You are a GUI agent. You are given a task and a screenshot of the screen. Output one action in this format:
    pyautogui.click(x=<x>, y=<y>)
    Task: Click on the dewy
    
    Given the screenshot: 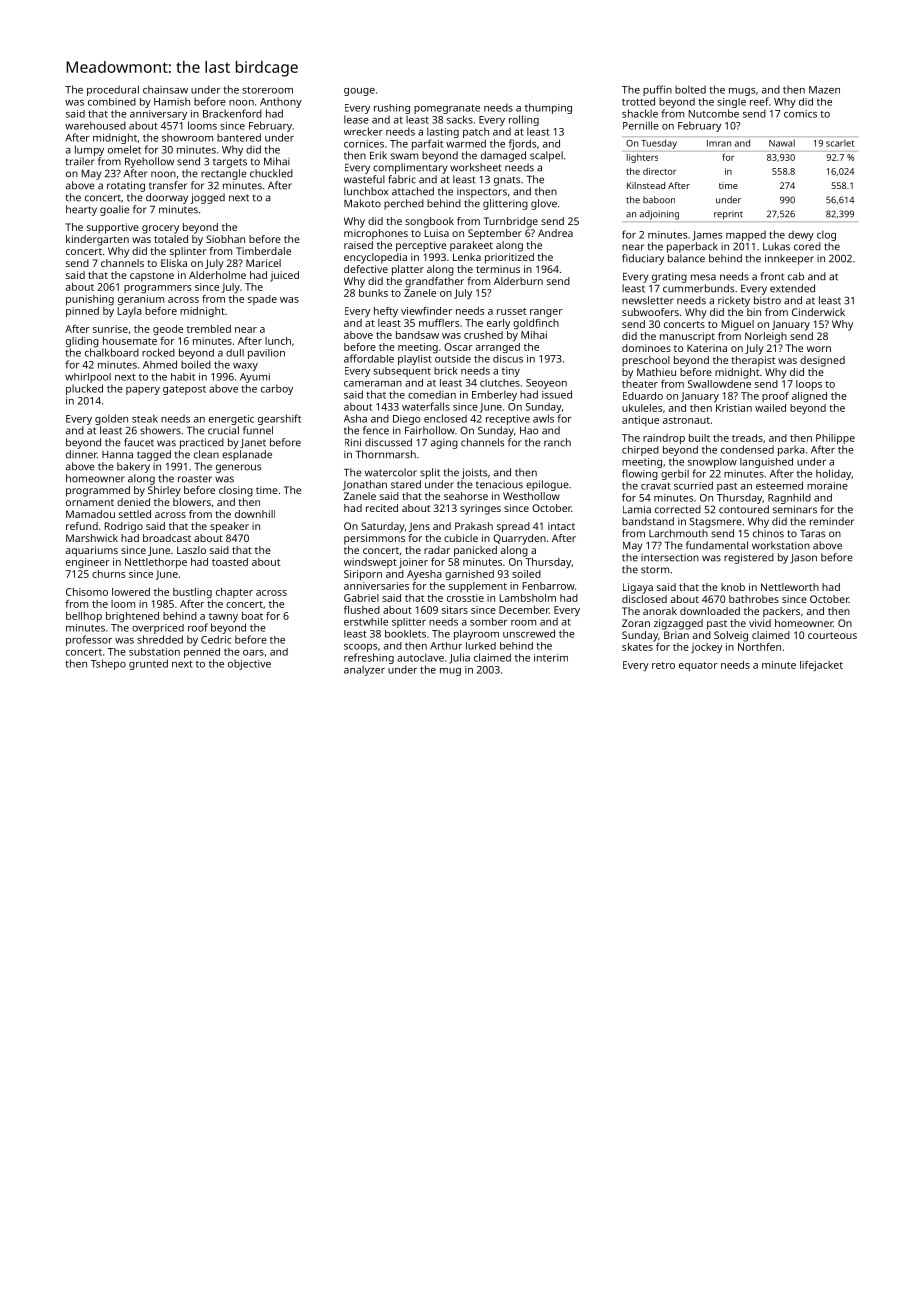 What is the action you would take?
    pyautogui.click(x=801, y=235)
